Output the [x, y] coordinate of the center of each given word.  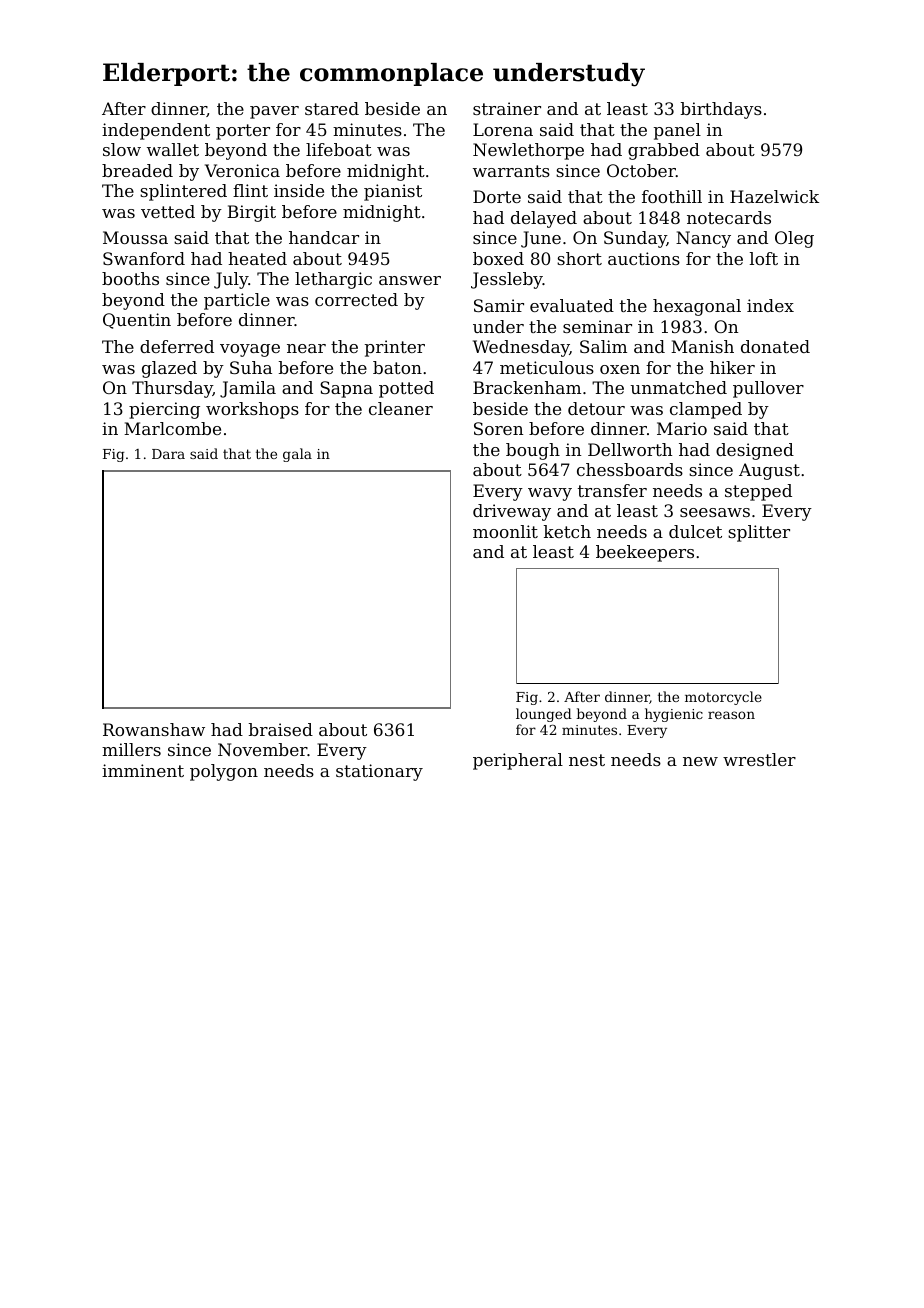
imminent [143, 770]
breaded [137, 170]
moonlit [505, 531]
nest [587, 760]
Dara [168, 454]
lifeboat [339, 149]
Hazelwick [774, 196]
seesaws [715, 512]
